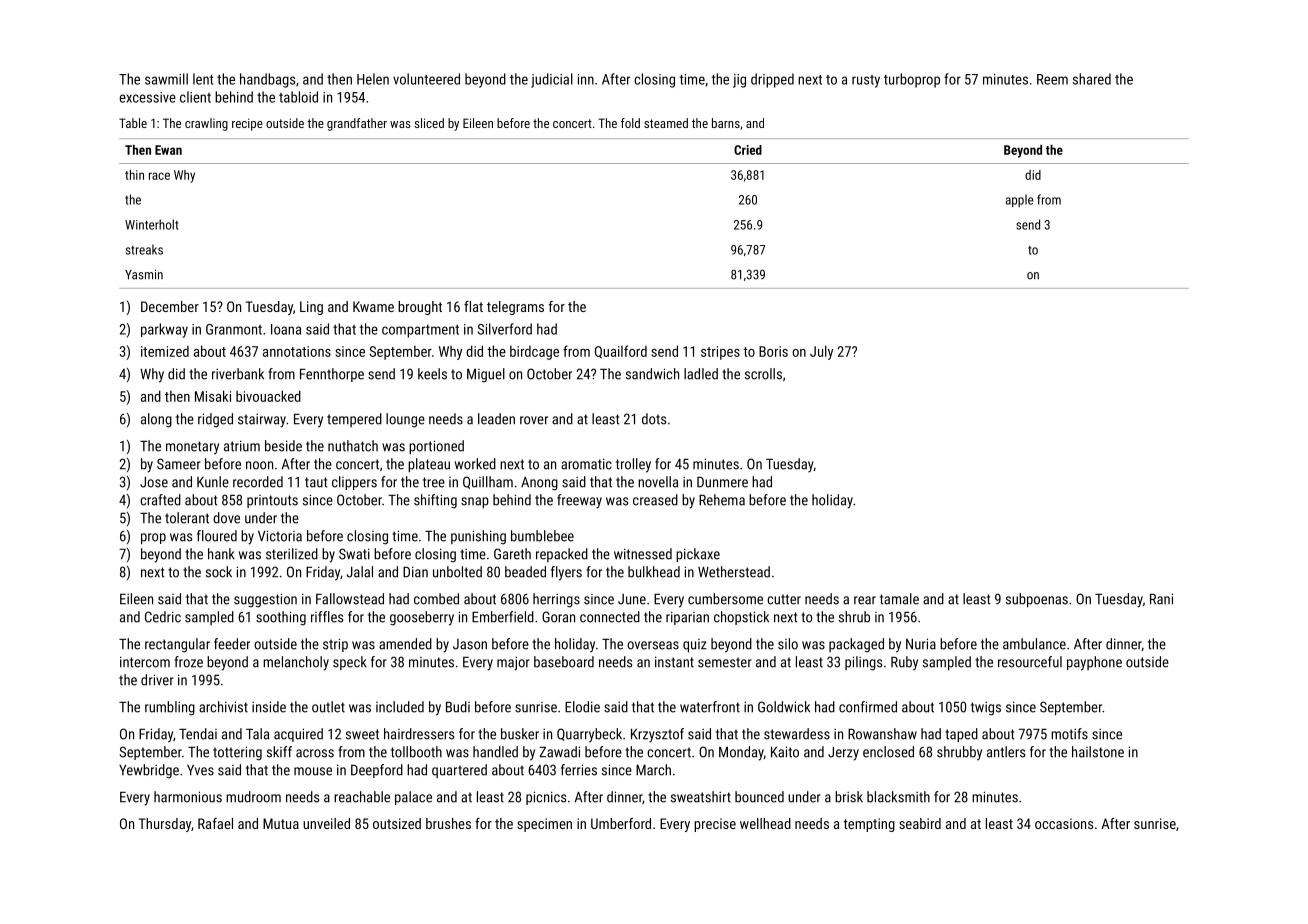  Describe the element at coordinates (326, 823) in the document. I see `unveiled` at that location.
